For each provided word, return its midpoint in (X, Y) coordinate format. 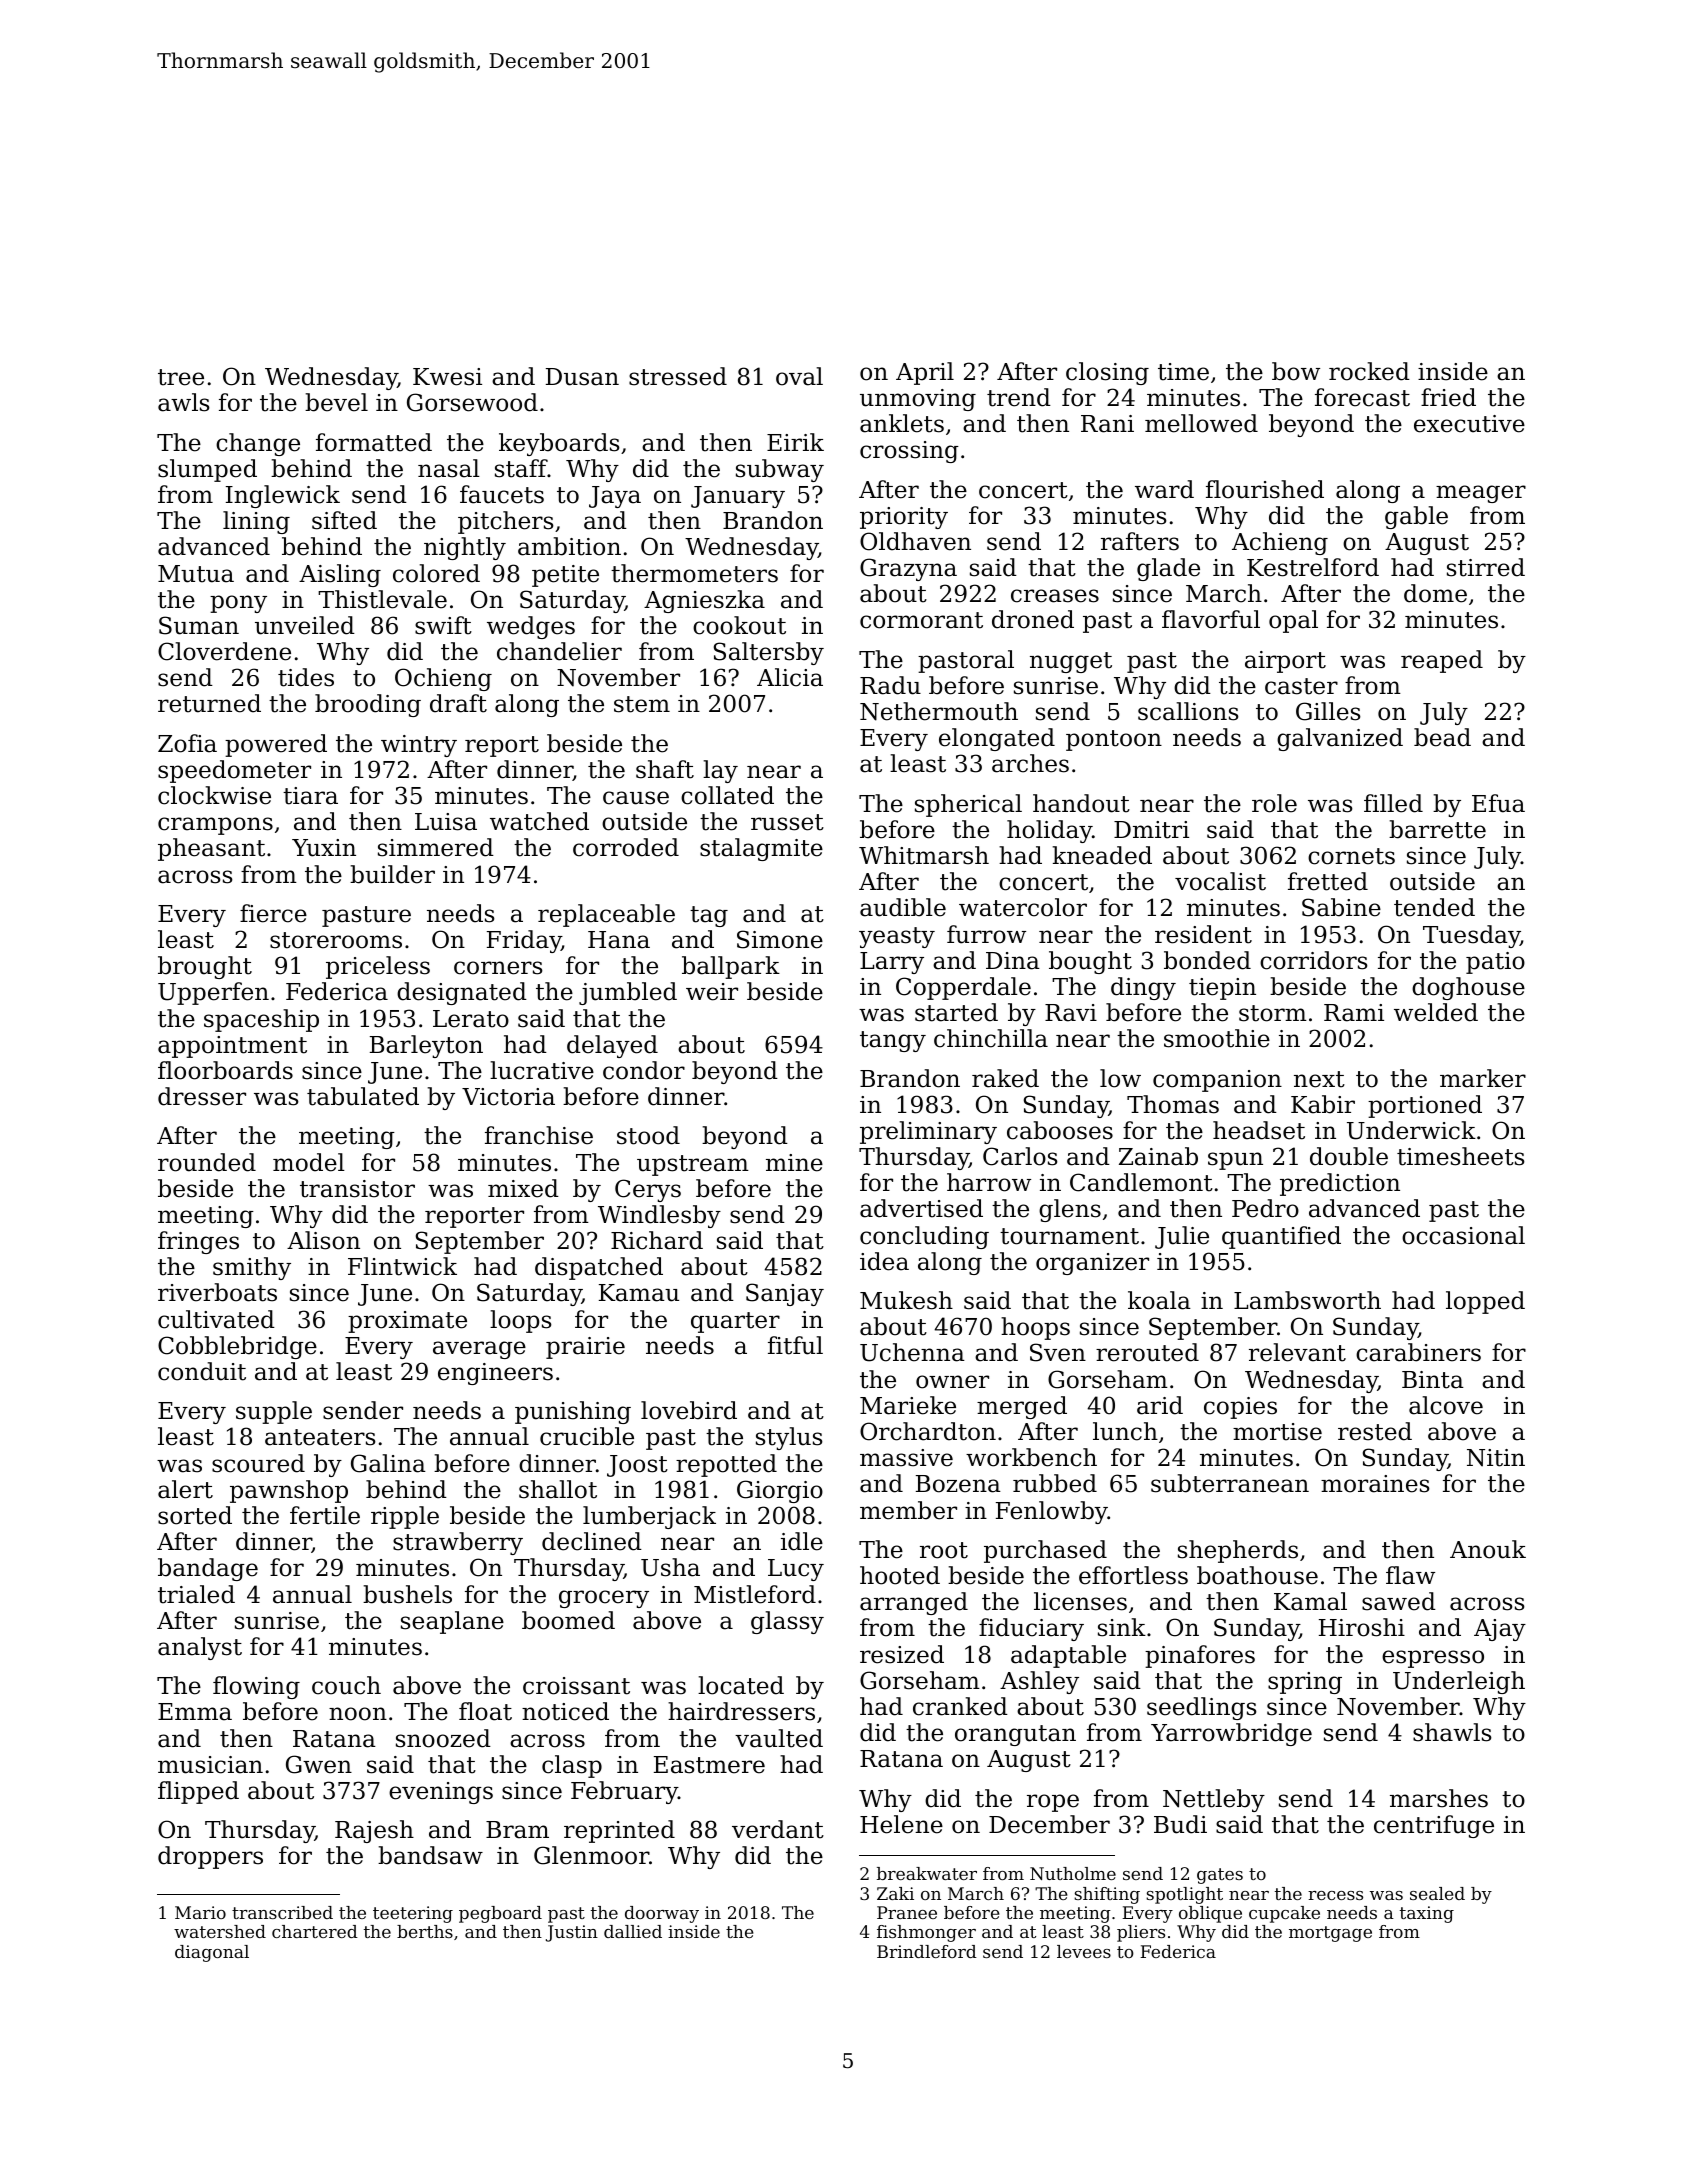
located (741, 1685)
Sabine (1341, 907)
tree (181, 377)
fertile (325, 1515)
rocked (1369, 371)
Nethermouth (939, 711)
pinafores (1200, 1656)
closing (1107, 373)
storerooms (336, 940)
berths (425, 1931)
